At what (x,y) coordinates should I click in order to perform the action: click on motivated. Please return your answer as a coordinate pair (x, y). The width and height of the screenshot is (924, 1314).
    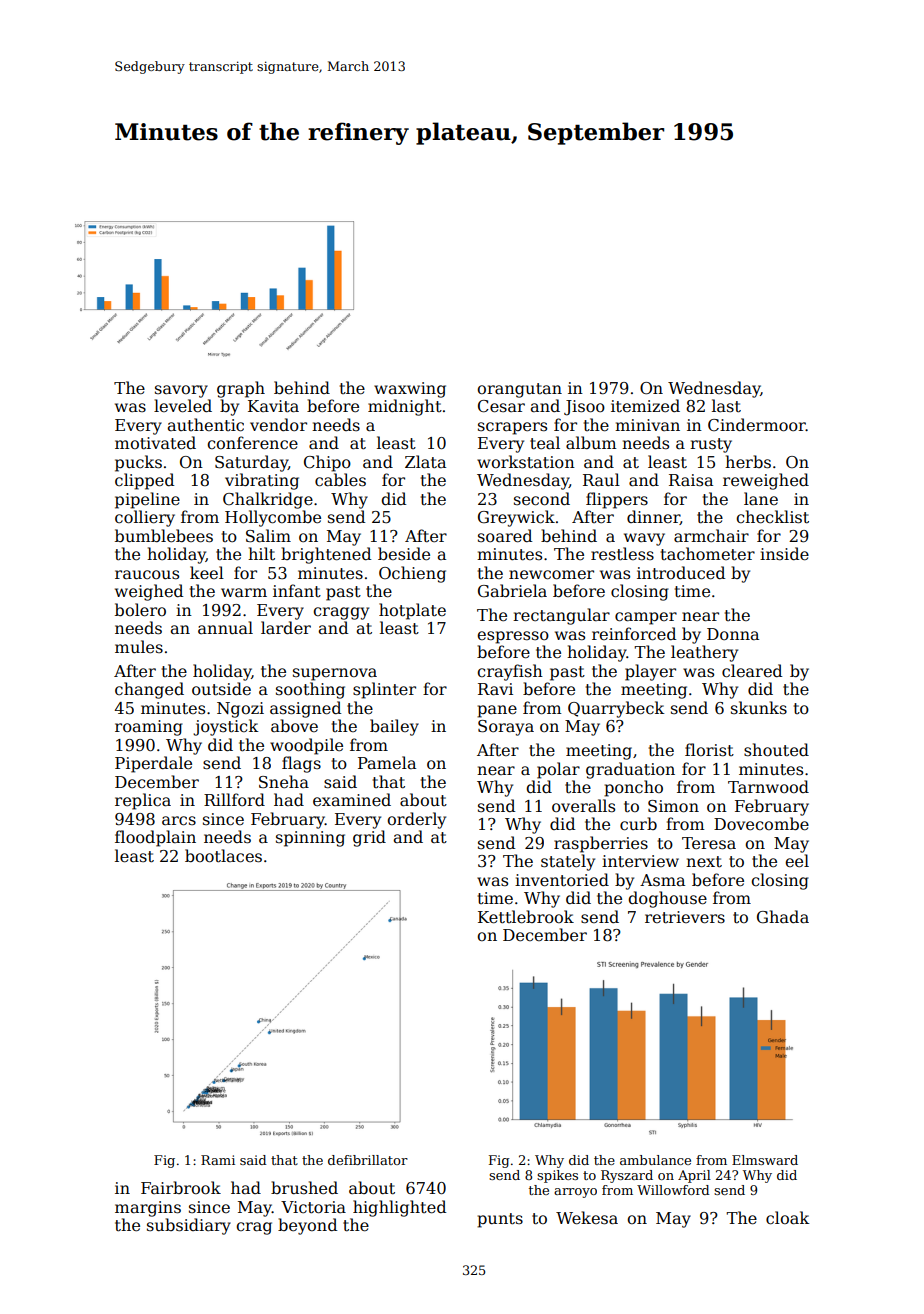
    Looking at the image, I should click on (155, 443).
